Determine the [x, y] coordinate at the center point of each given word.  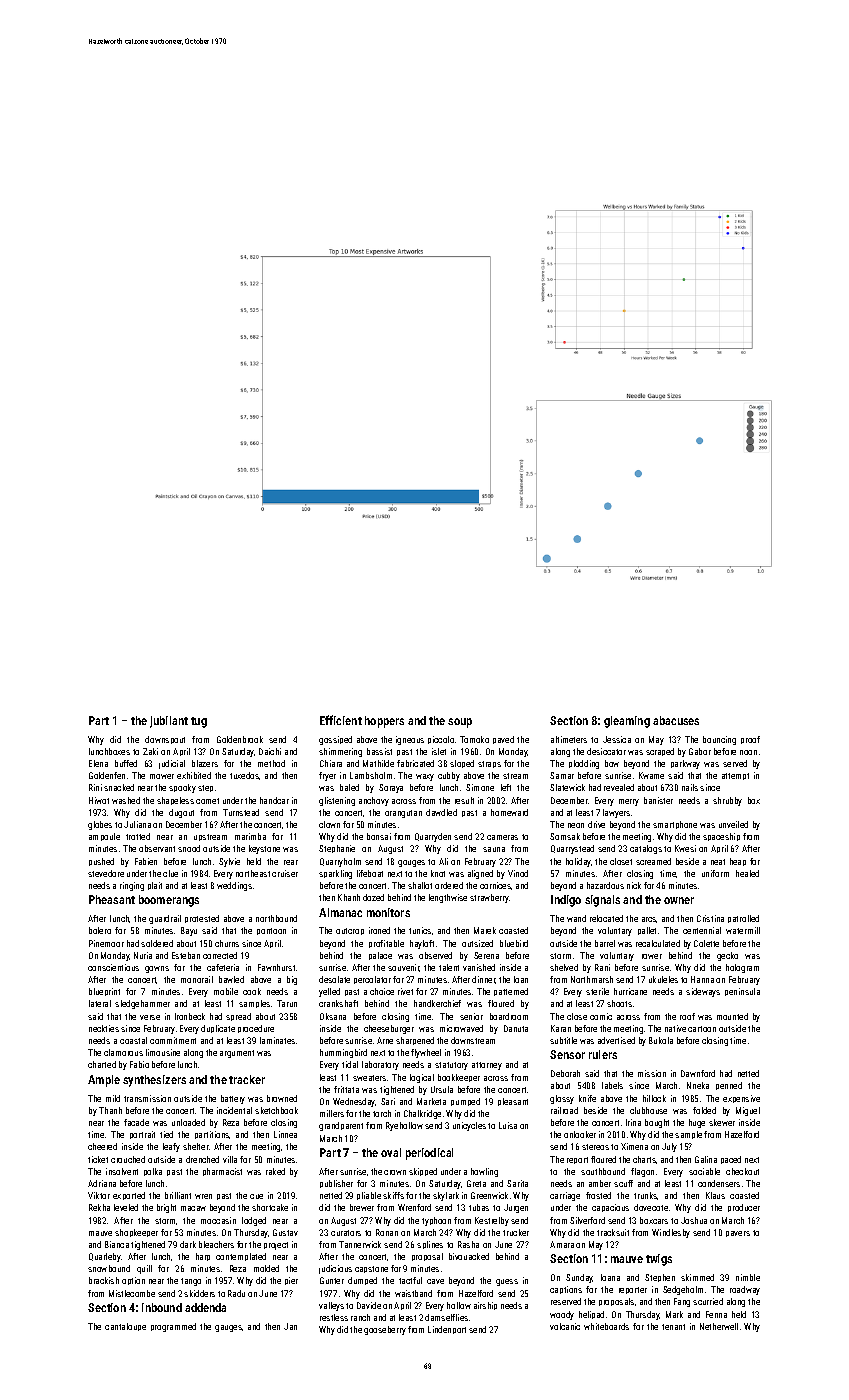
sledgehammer [142, 1004]
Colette [706, 943]
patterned [511, 992]
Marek [485, 930]
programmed [173, 1327]
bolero [100, 930]
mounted [732, 1016]
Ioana [610, 1277]
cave [435, 1281]
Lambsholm [371, 775]
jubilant [169, 722]
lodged [254, 1221]
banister [658, 800]
